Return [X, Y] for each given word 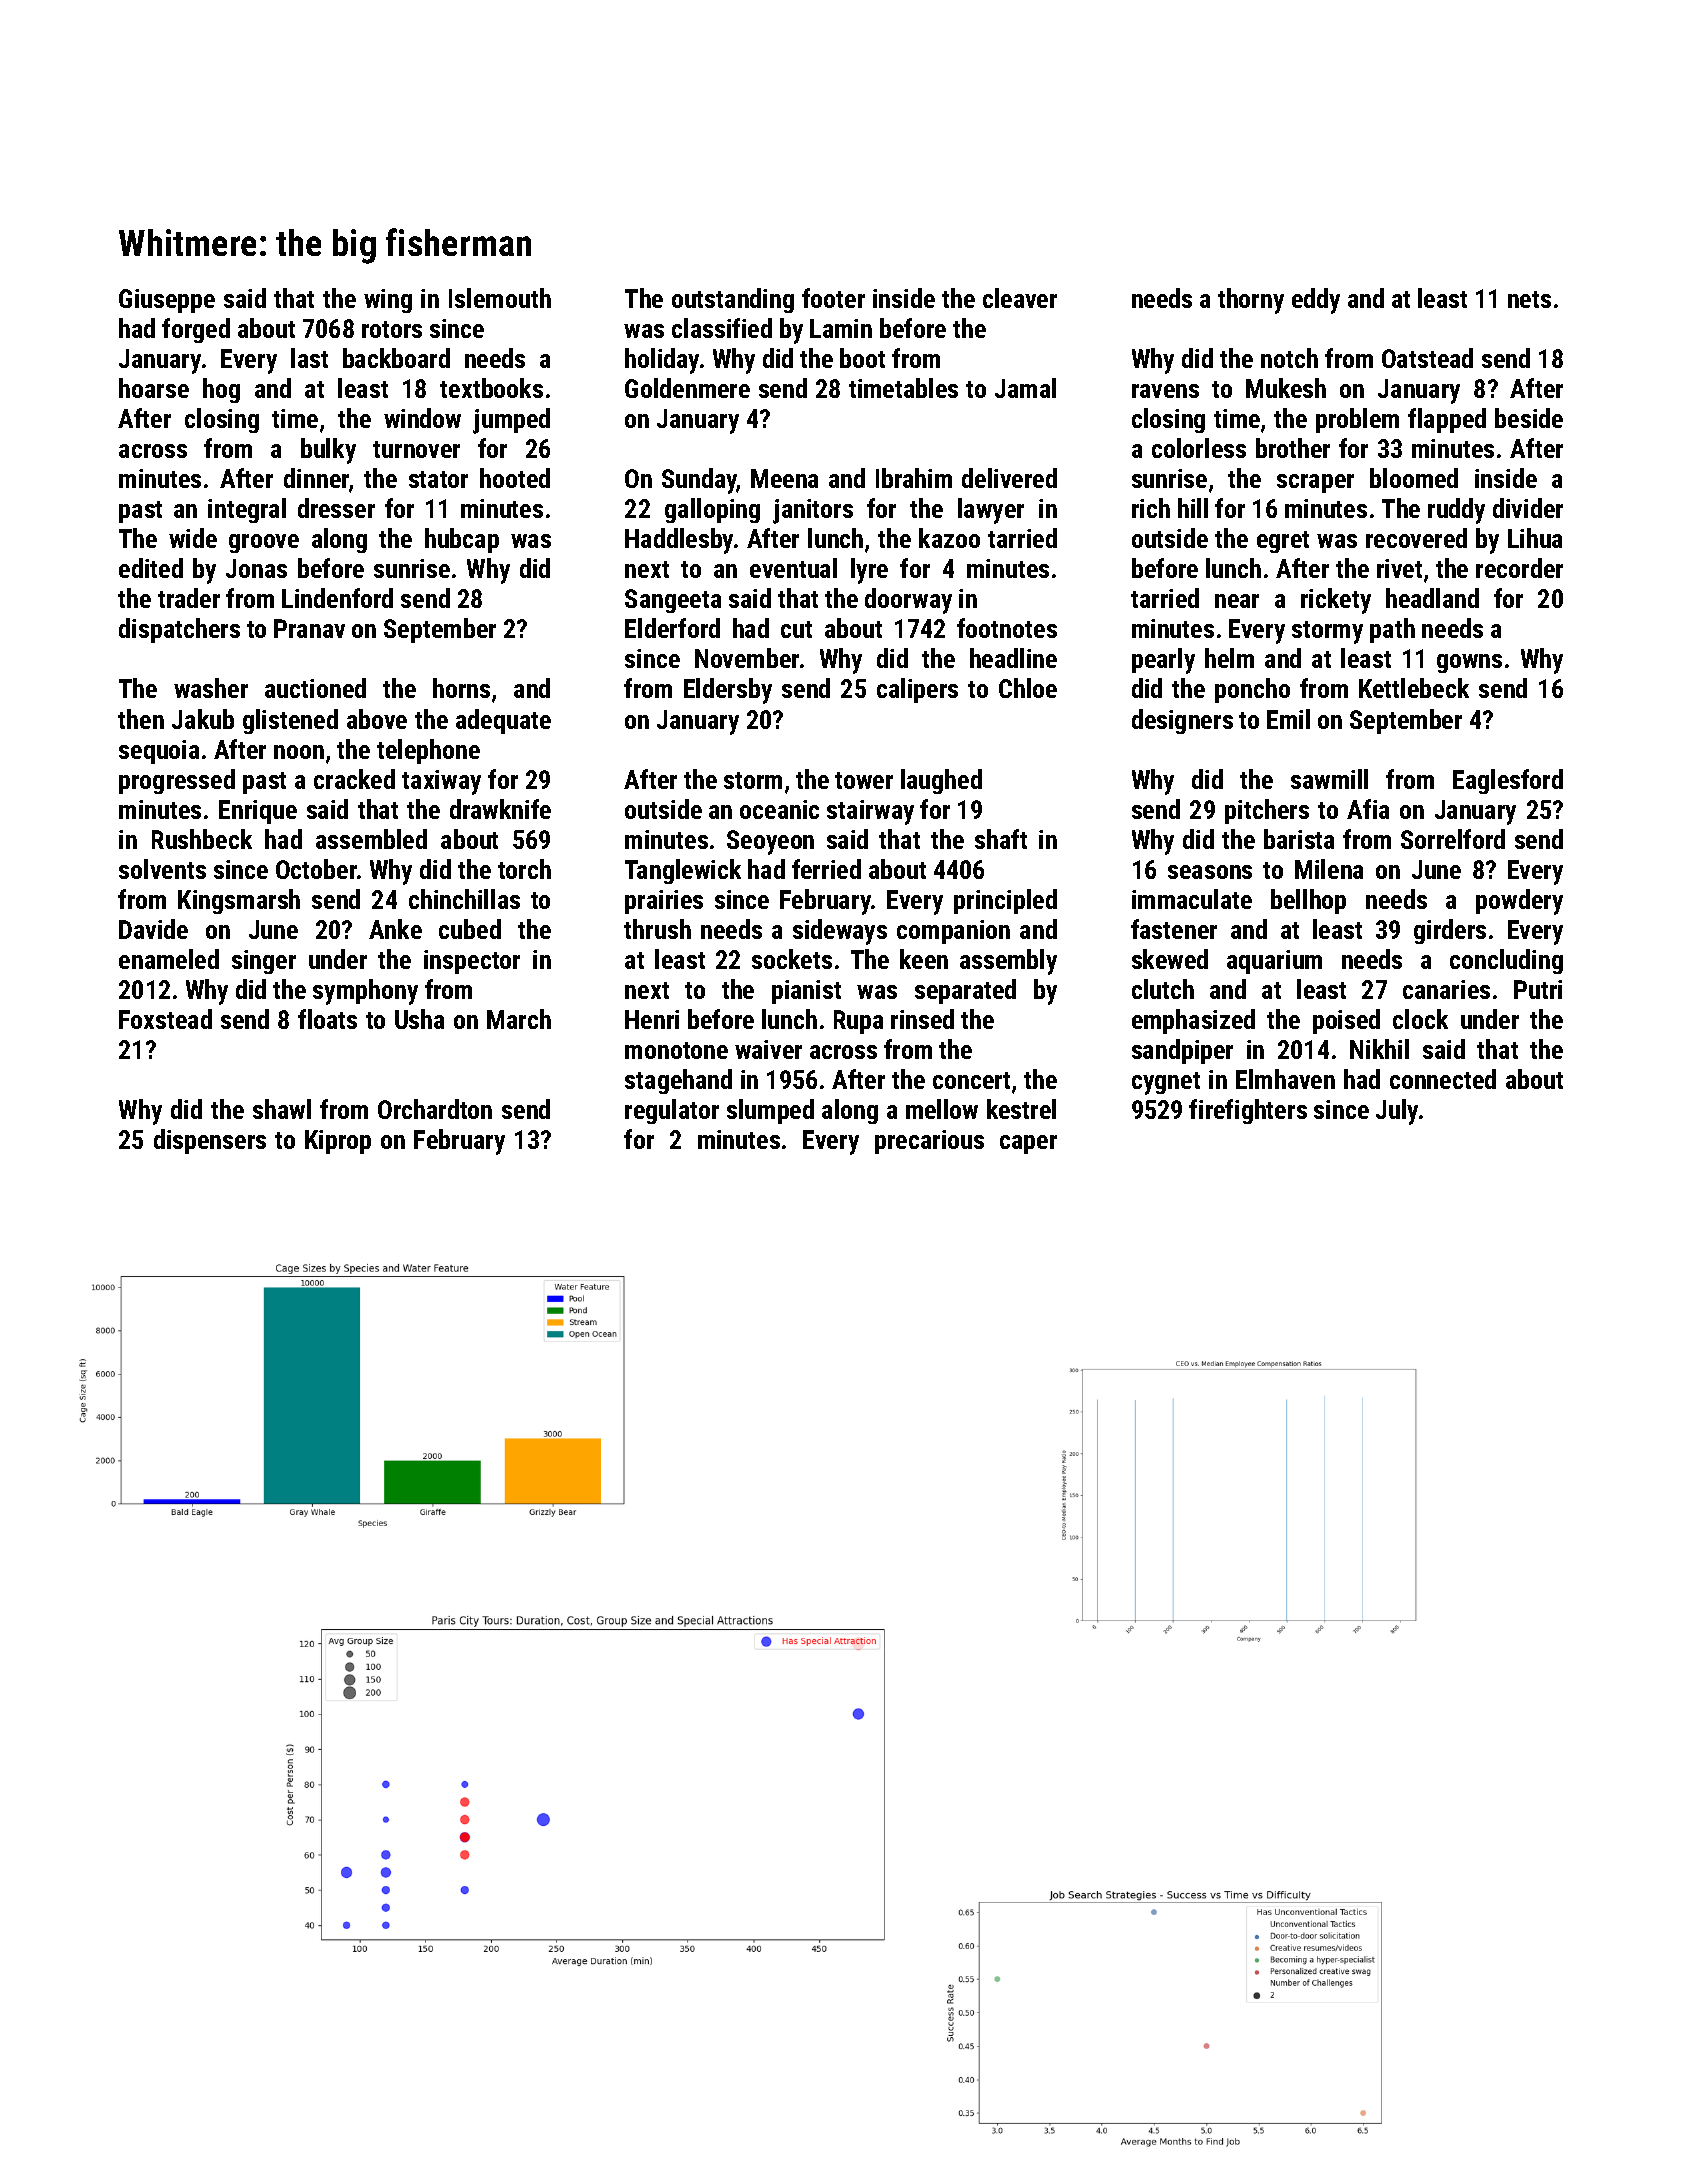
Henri [652, 1019]
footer [833, 298]
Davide [153, 929]
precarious [929, 1142]
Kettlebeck [1414, 688]
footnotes [1007, 628]
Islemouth [500, 298]
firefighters [1248, 1111]
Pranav [309, 628]
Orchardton [435, 1109]
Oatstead [1427, 358]
